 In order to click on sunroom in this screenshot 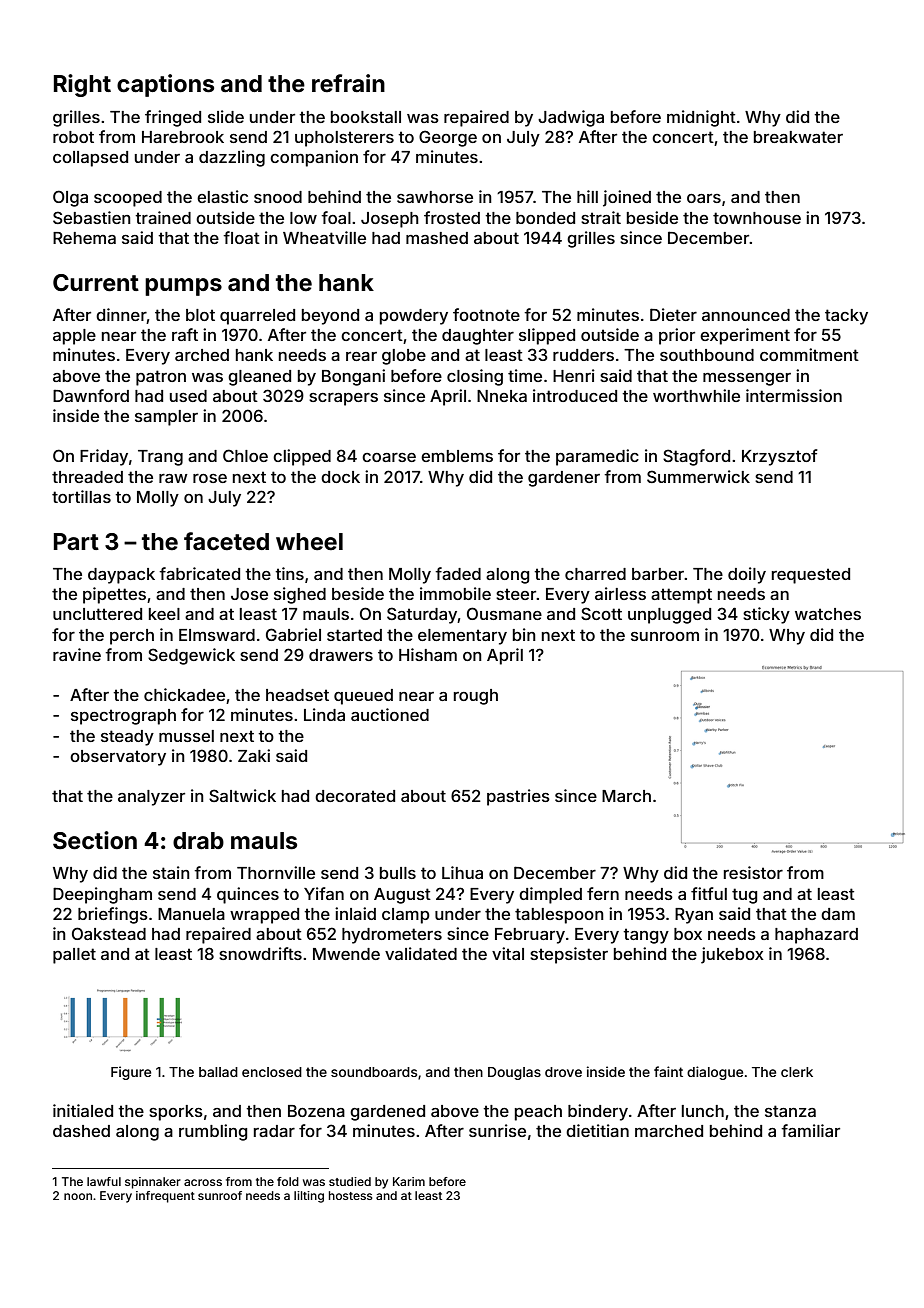, I will do `click(665, 636)`.
